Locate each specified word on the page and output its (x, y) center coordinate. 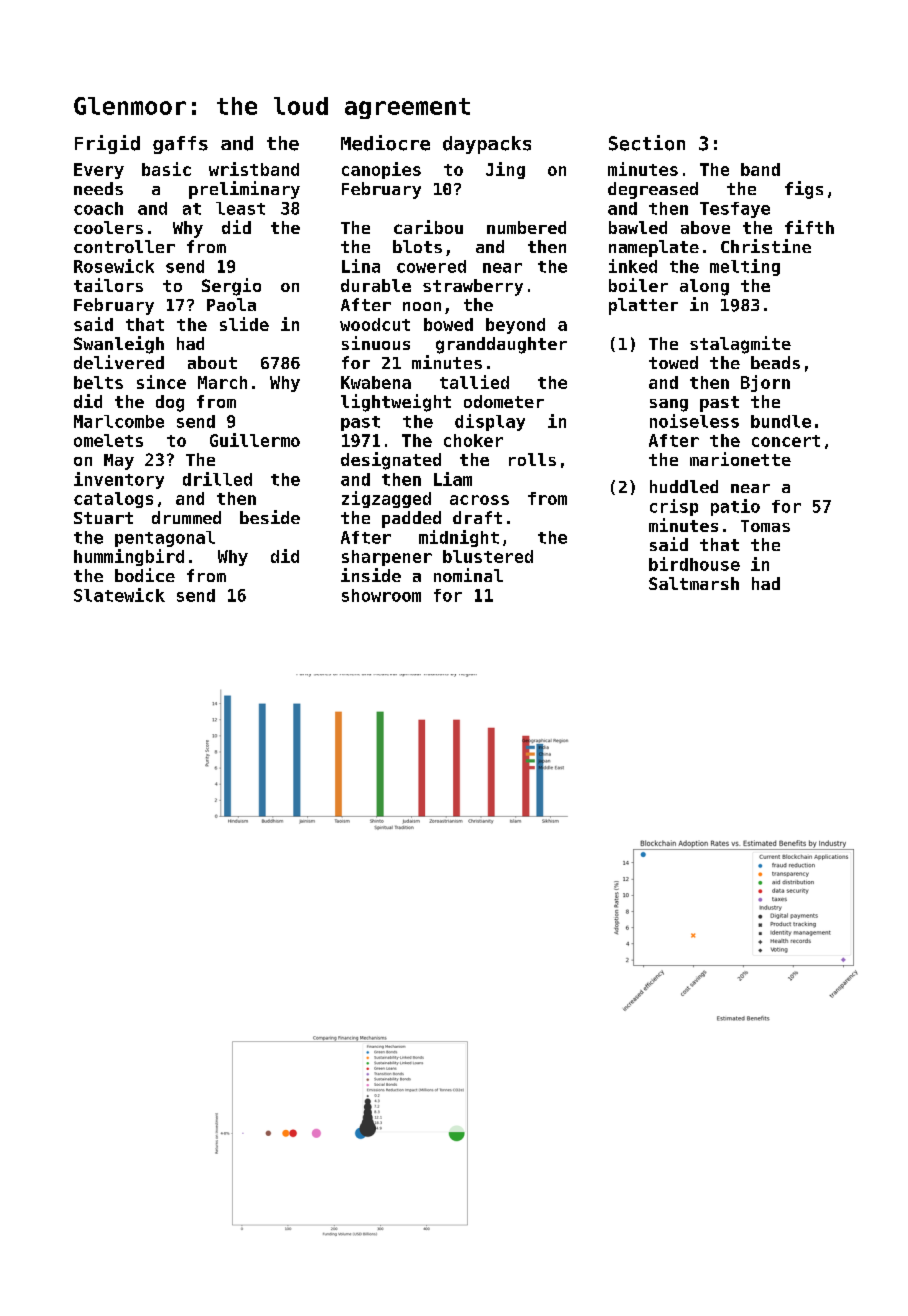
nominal (468, 575)
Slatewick (119, 595)
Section (647, 143)
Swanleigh (119, 345)
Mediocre (385, 143)
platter (643, 306)
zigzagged (386, 499)
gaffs (180, 145)
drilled (217, 479)
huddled (684, 486)
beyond (515, 326)
